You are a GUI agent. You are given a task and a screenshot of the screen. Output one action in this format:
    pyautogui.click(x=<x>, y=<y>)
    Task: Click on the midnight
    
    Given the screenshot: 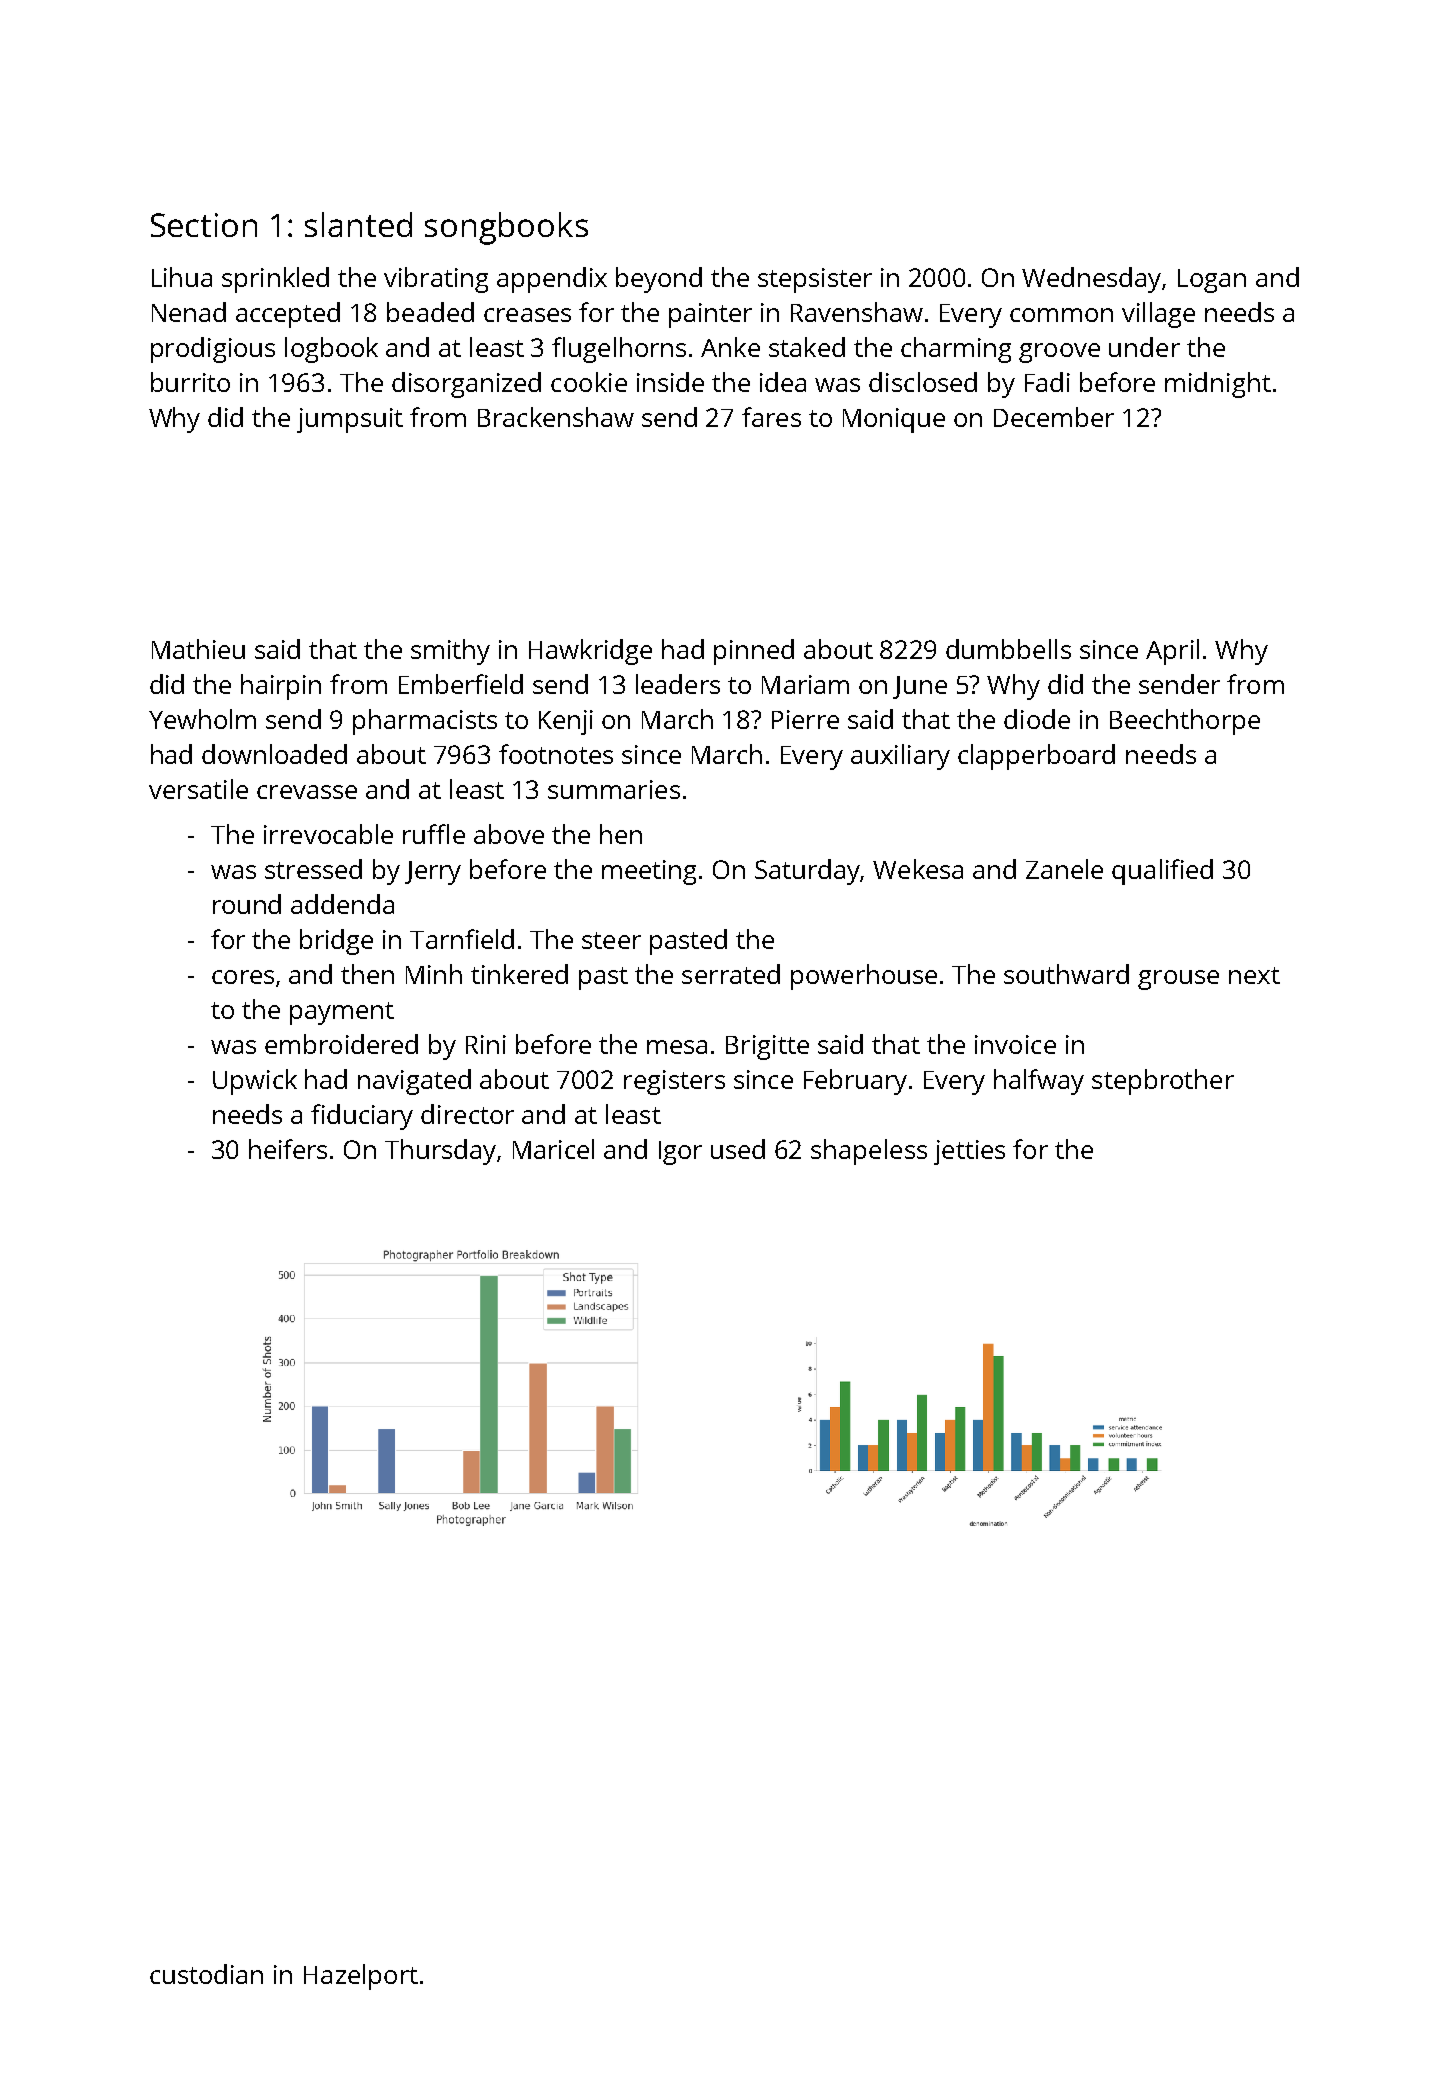 What is the action you would take?
    pyautogui.click(x=1218, y=385)
